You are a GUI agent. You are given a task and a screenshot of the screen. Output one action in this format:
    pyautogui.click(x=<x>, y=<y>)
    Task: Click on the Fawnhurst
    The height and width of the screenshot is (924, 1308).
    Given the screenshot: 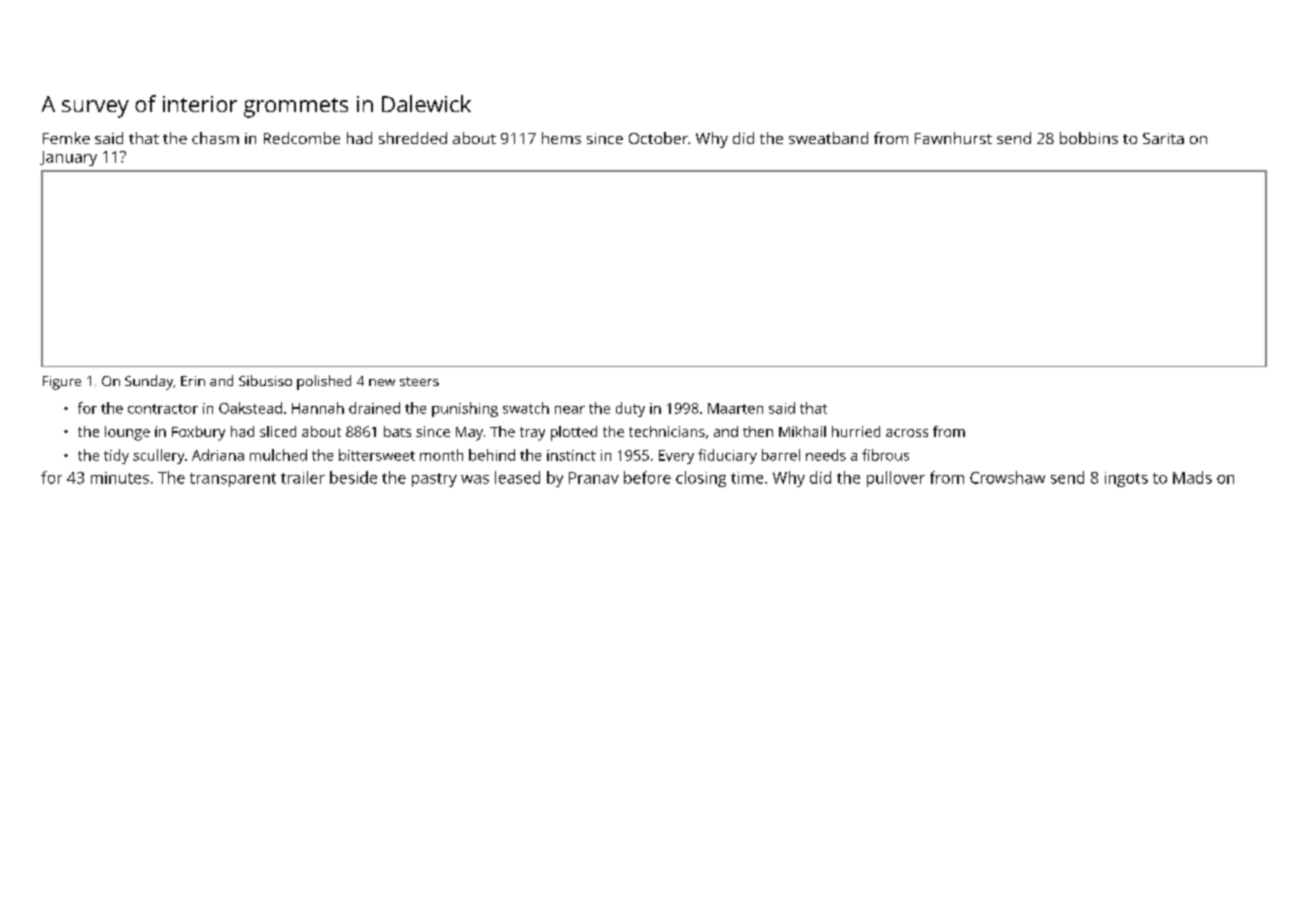 What is the action you would take?
    pyautogui.click(x=953, y=138)
